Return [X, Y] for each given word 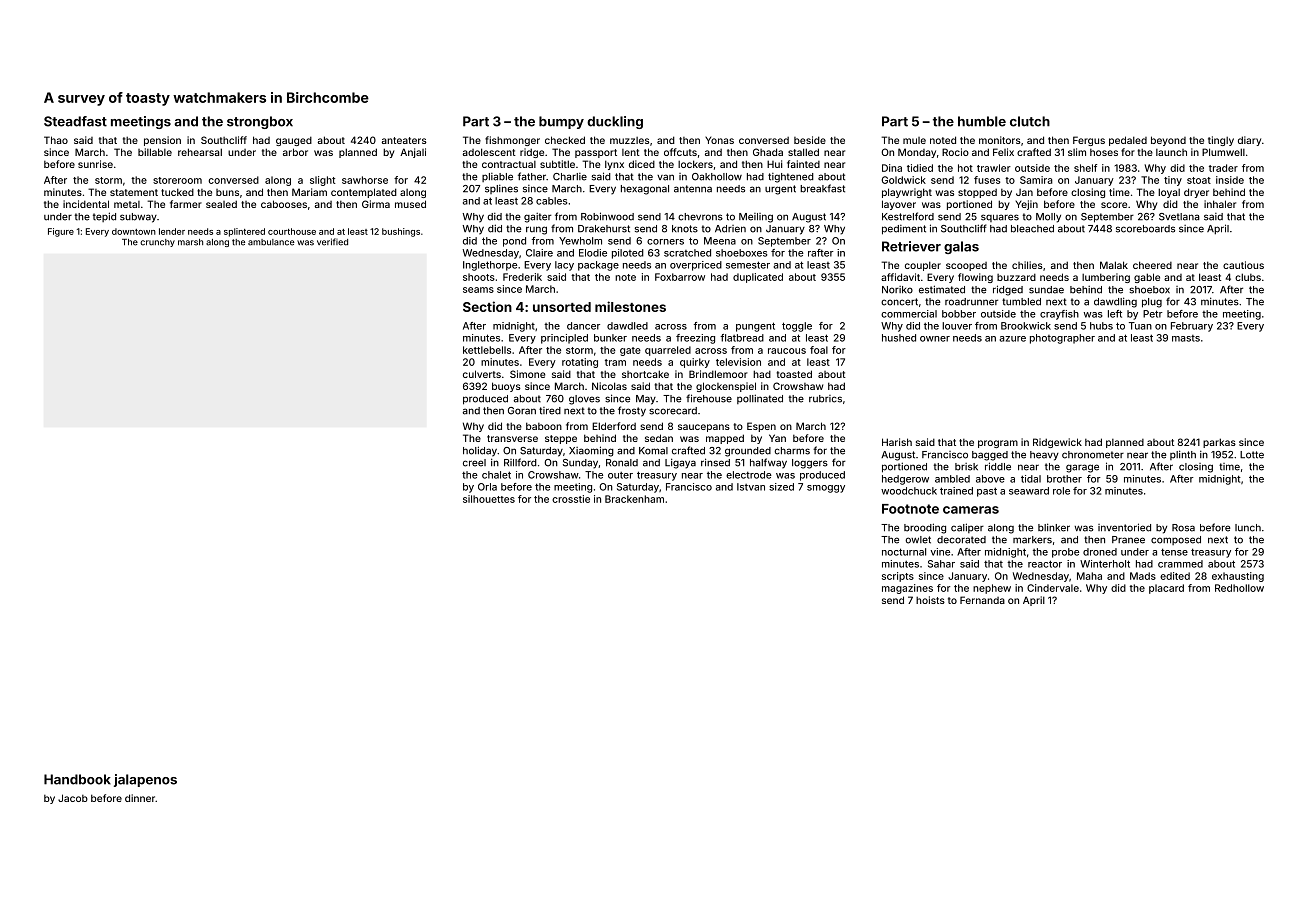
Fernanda [982, 600]
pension [162, 141]
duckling [615, 122]
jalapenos [145, 780]
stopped [977, 193]
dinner [140, 798]
